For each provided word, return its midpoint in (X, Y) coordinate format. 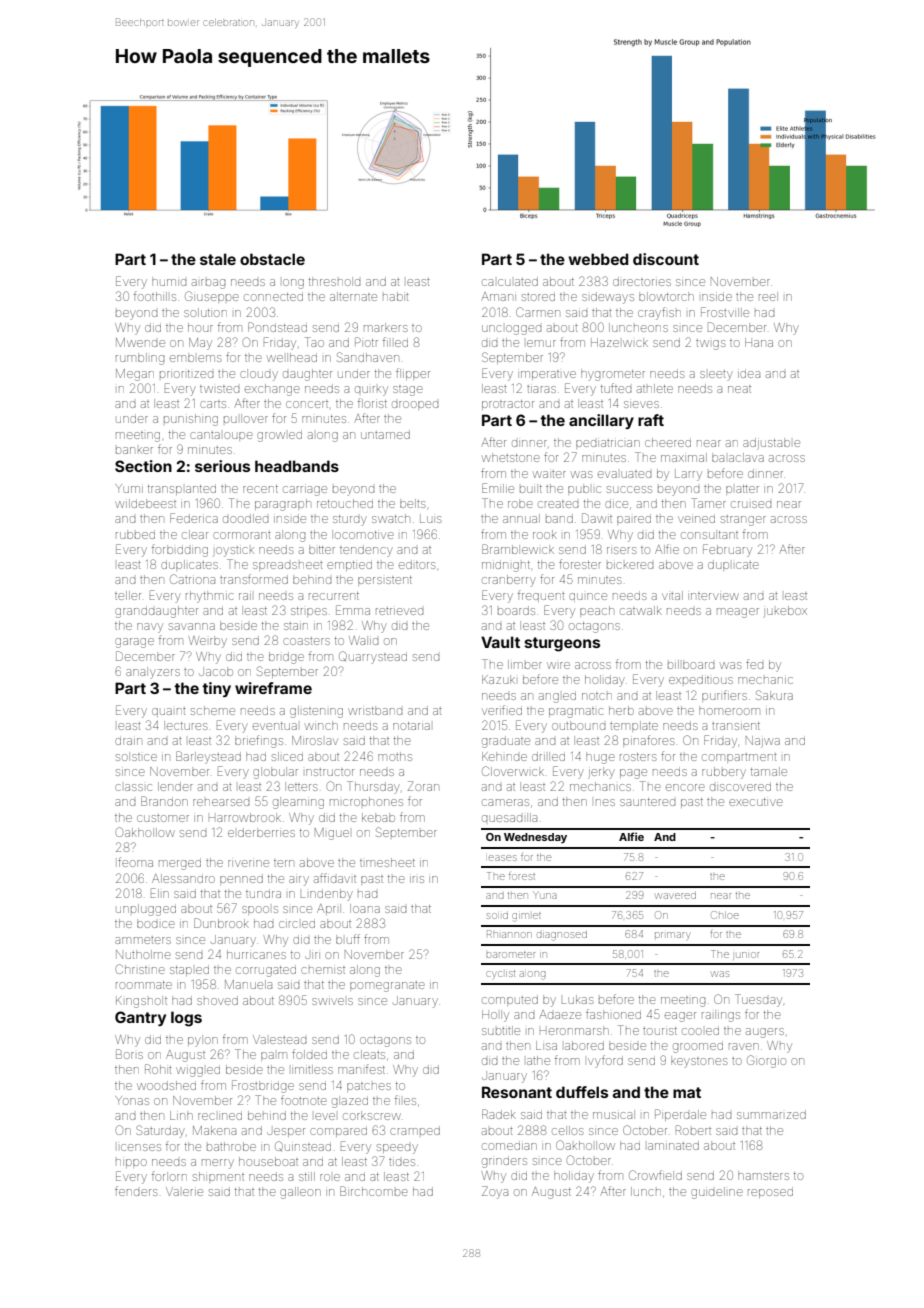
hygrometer (613, 375)
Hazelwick (619, 342)
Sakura (774, 695)
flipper (413, 374)
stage (408, 391)
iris (417, 879)
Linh (181, 1115)
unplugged (146, 910)
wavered (676, 895)
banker (134, 450)
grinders (504, 1163)
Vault (500, 642)
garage (134, 643)
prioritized (186, 374)
